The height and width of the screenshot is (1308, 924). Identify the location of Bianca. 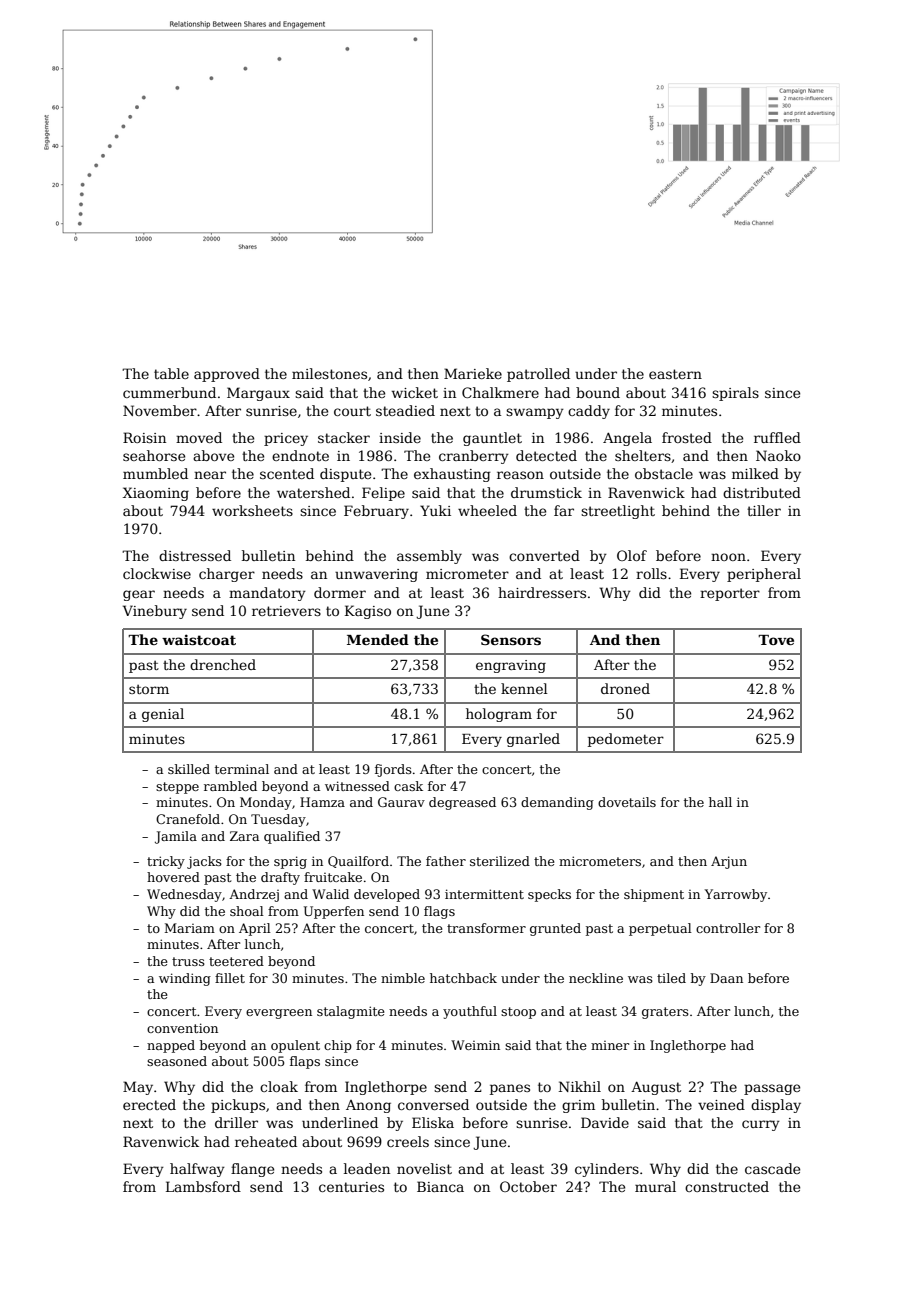
(440, 1186).
